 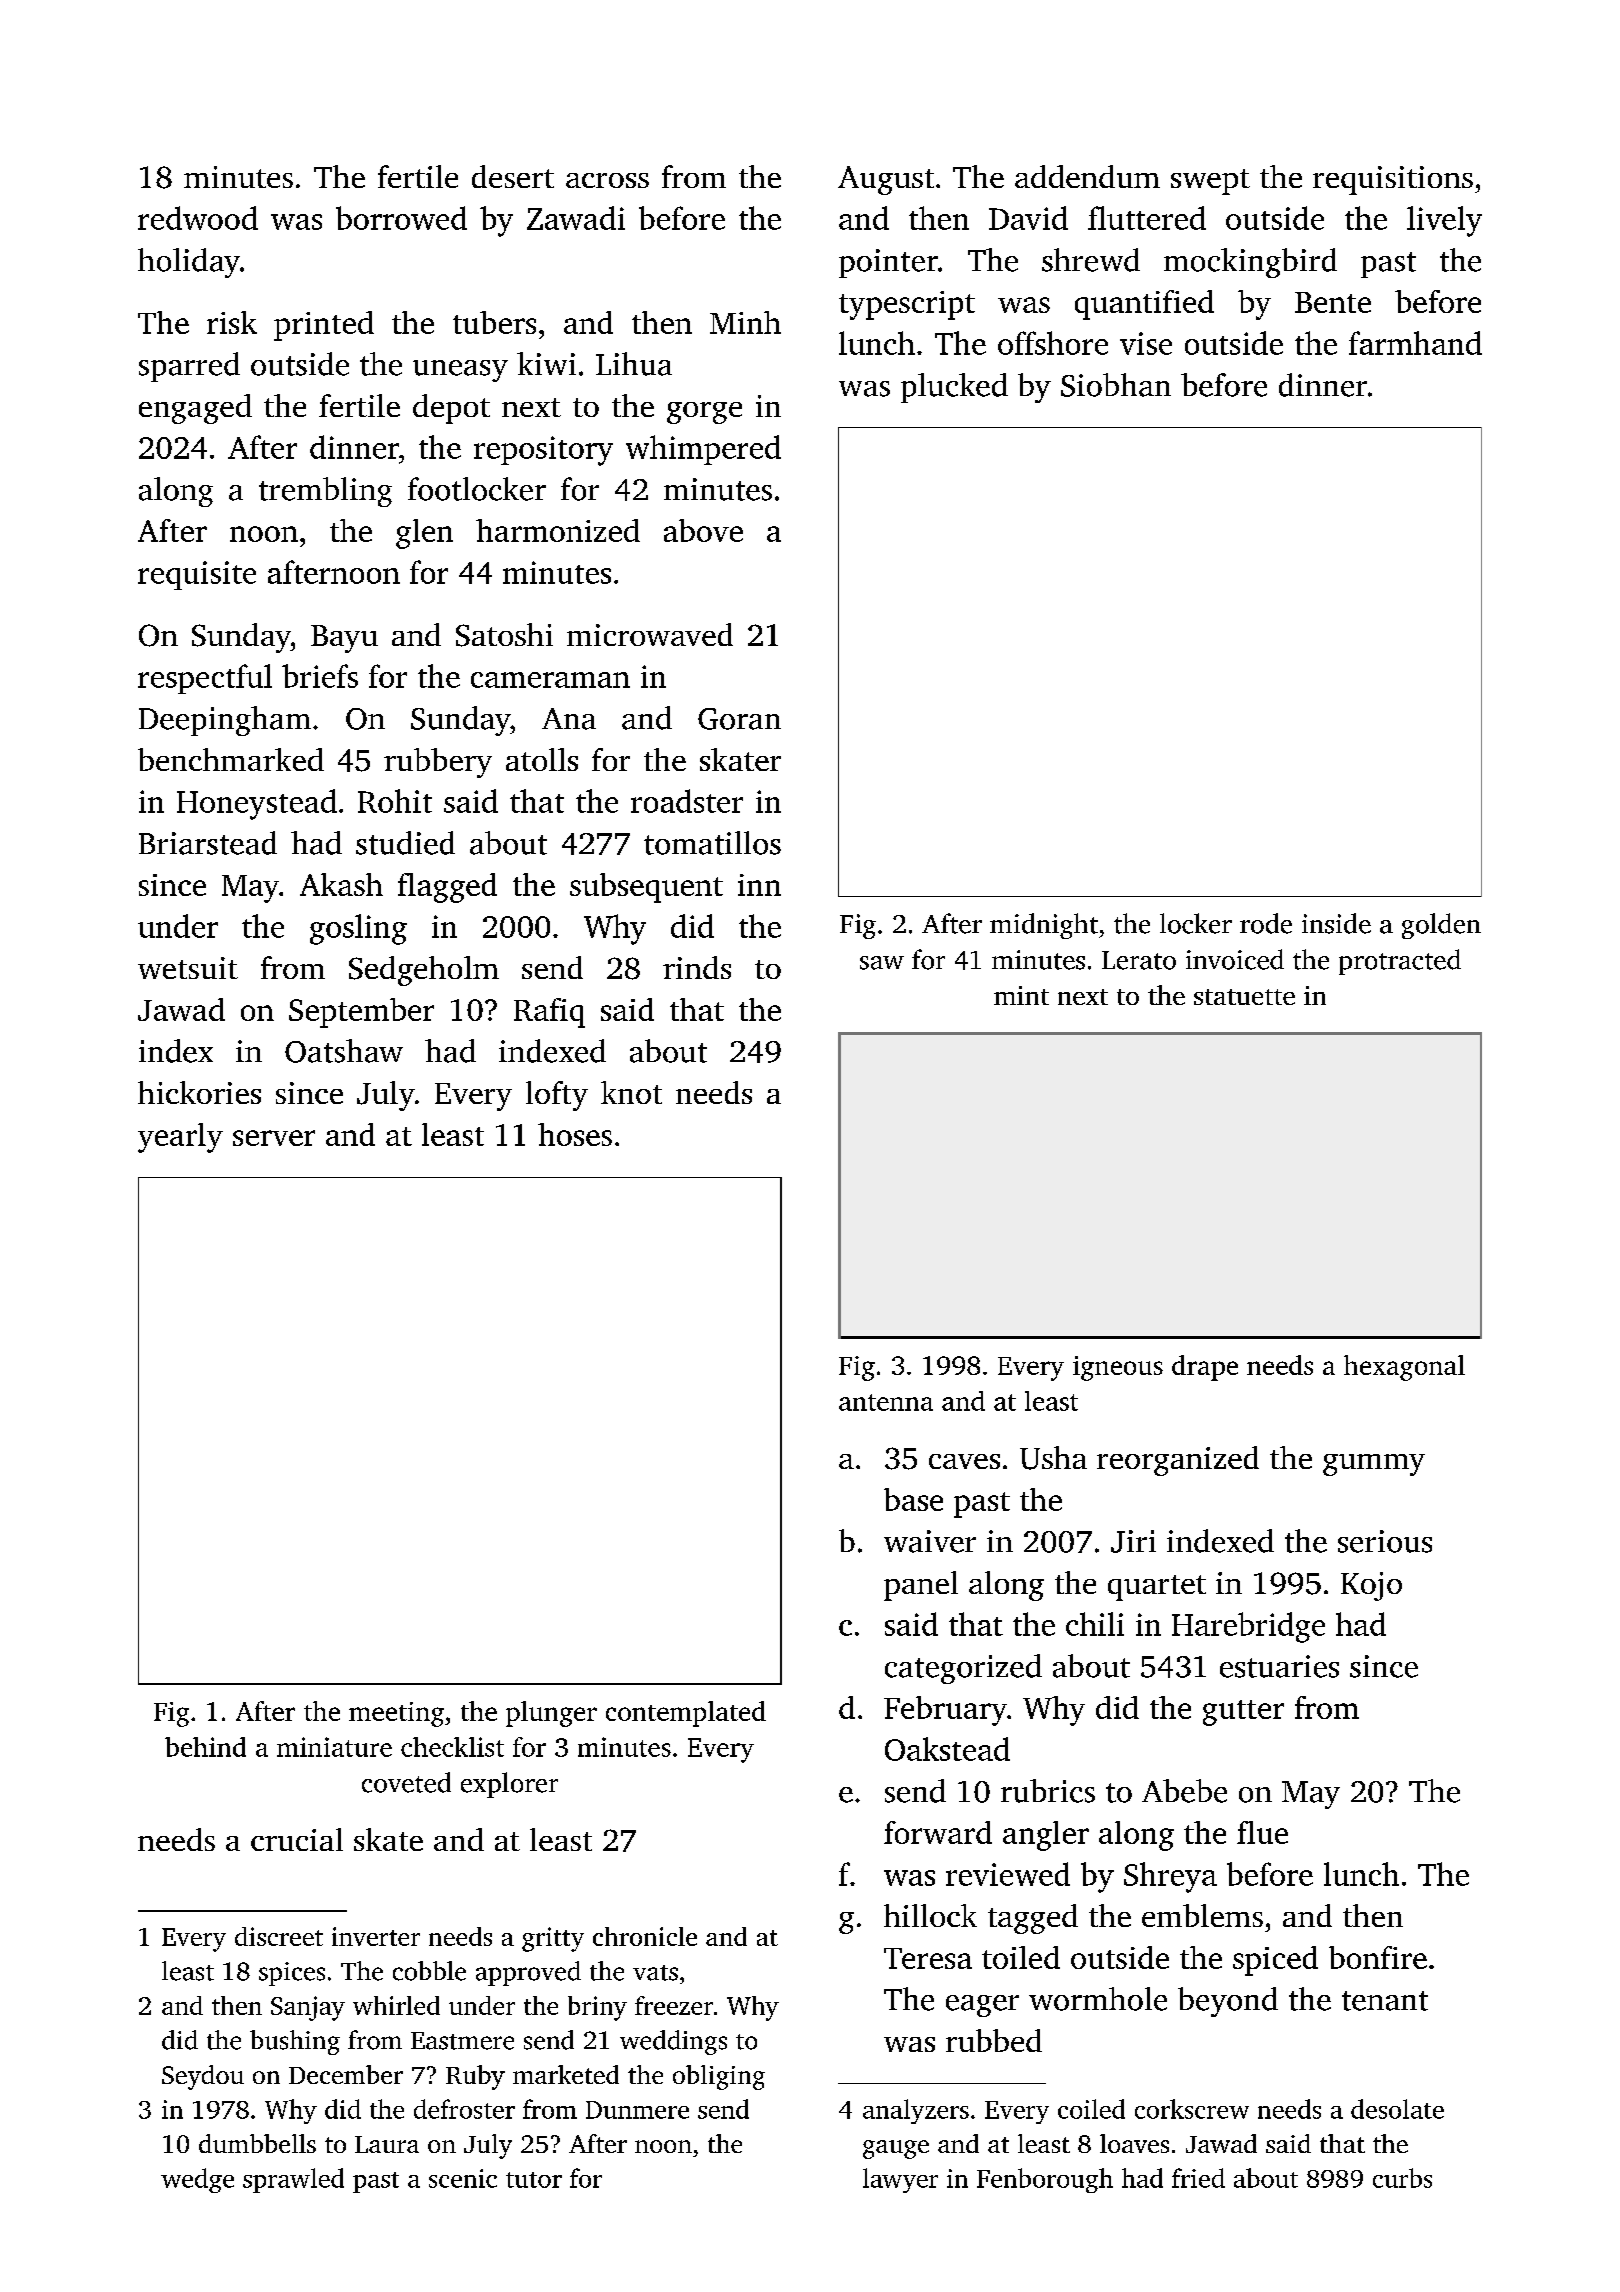 I want to click on hexagonal, so click(x=1404, y=1368).
